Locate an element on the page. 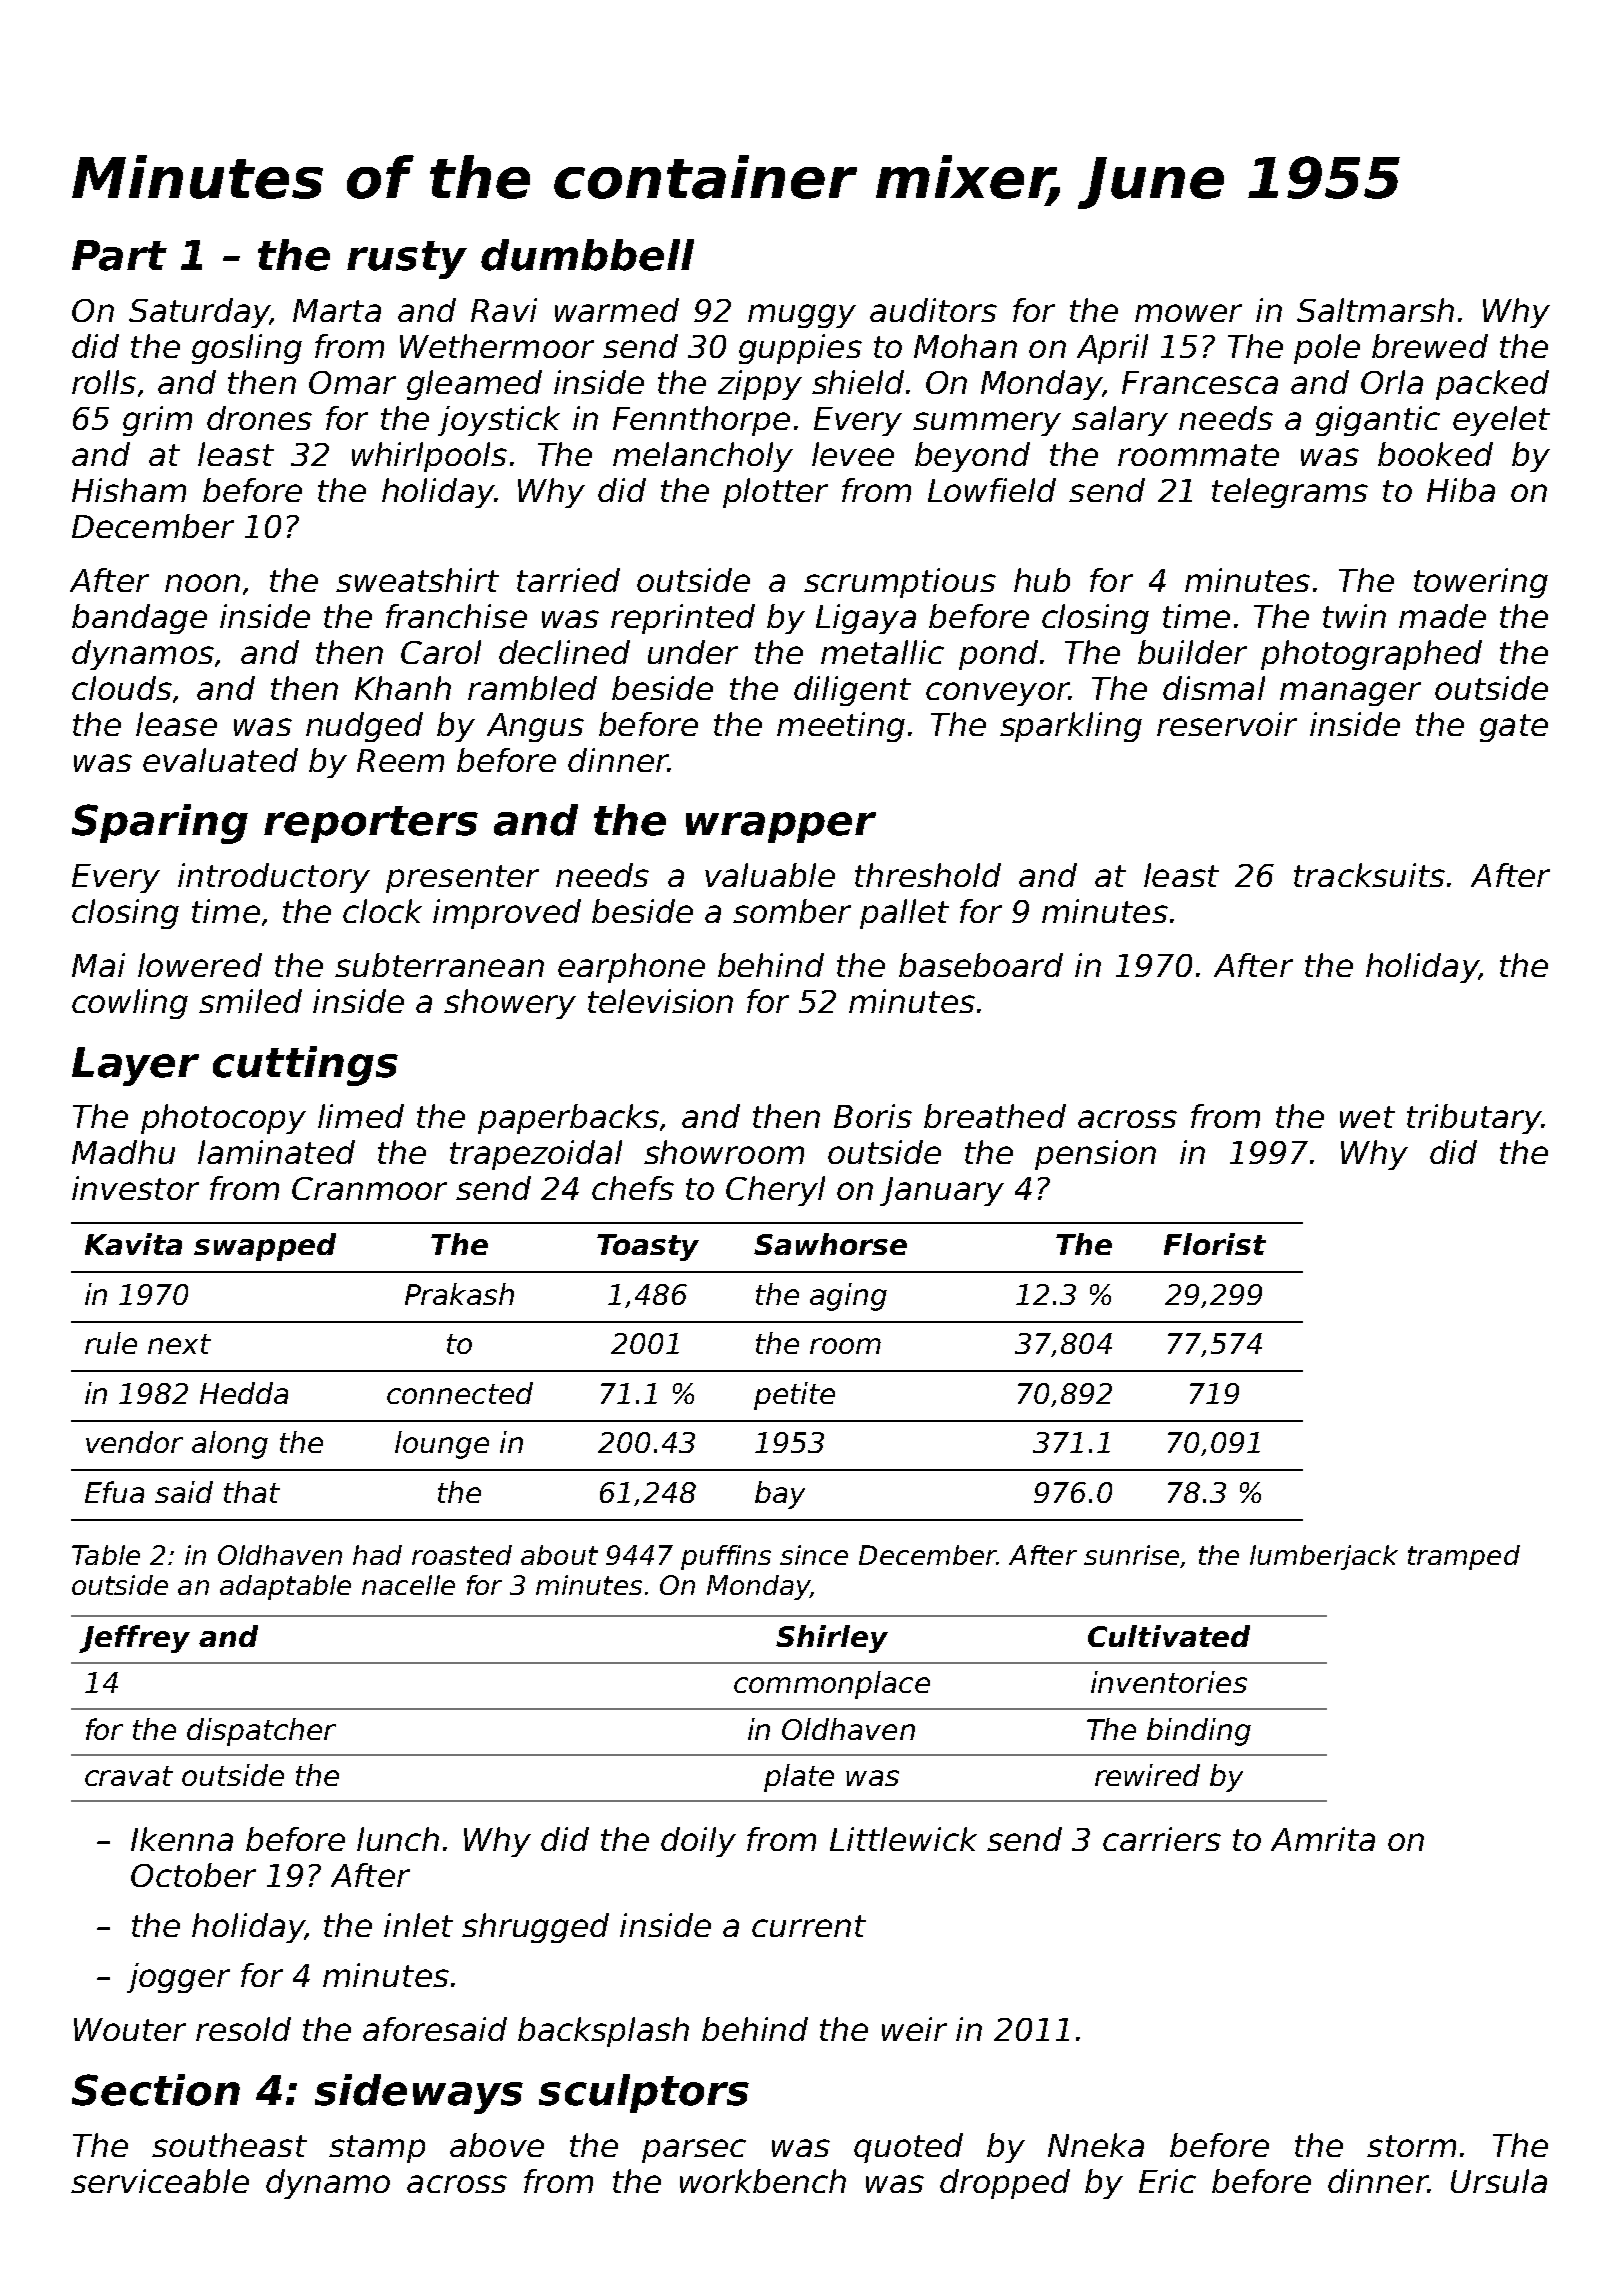 The image size is (1620, 2292). dumbbell is located at coordinates (587, 255).
